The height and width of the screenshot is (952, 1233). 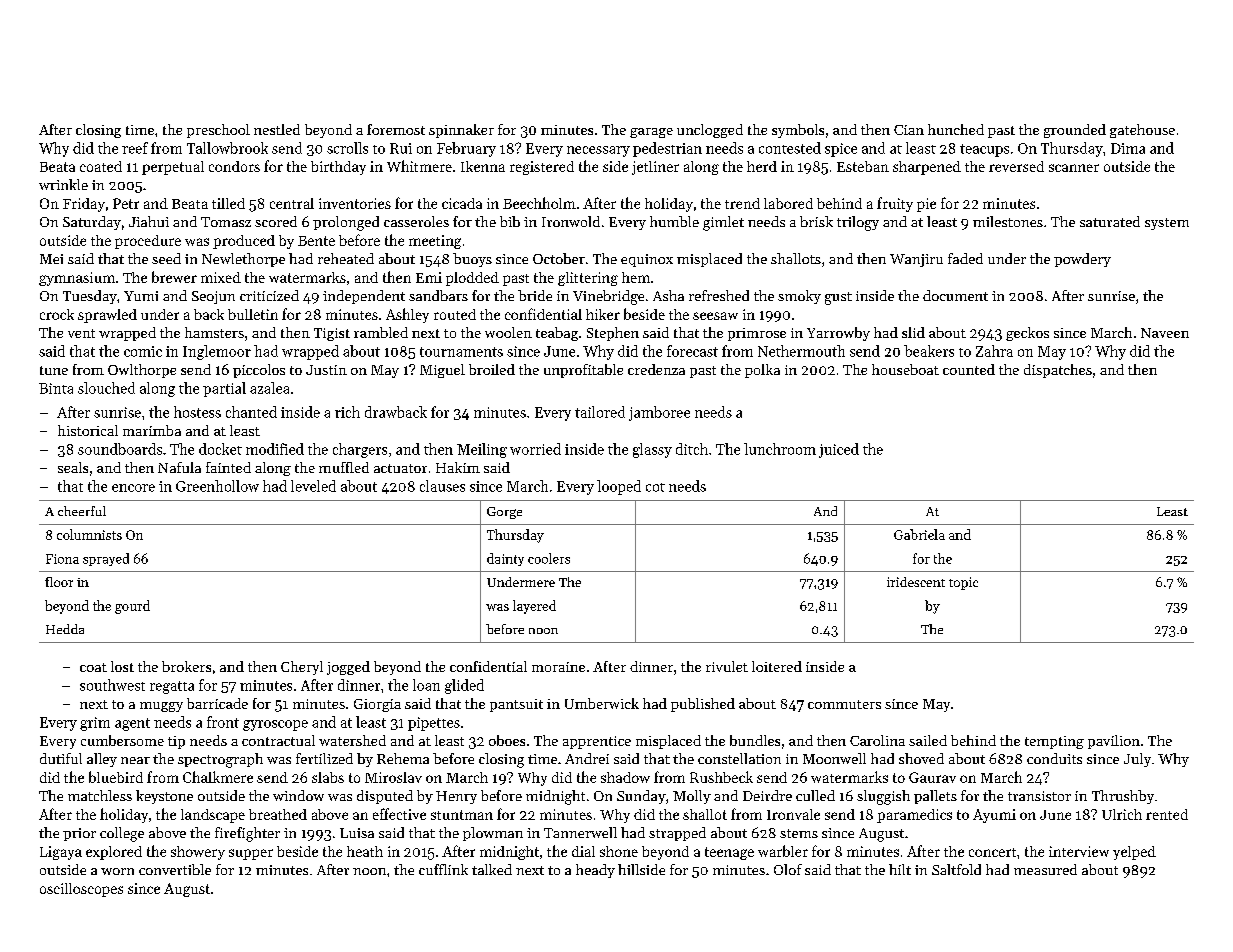 What do you see at coordinates (277, 129) in the screenshot?
I see `nestled` at bounding box center [277, 129].
